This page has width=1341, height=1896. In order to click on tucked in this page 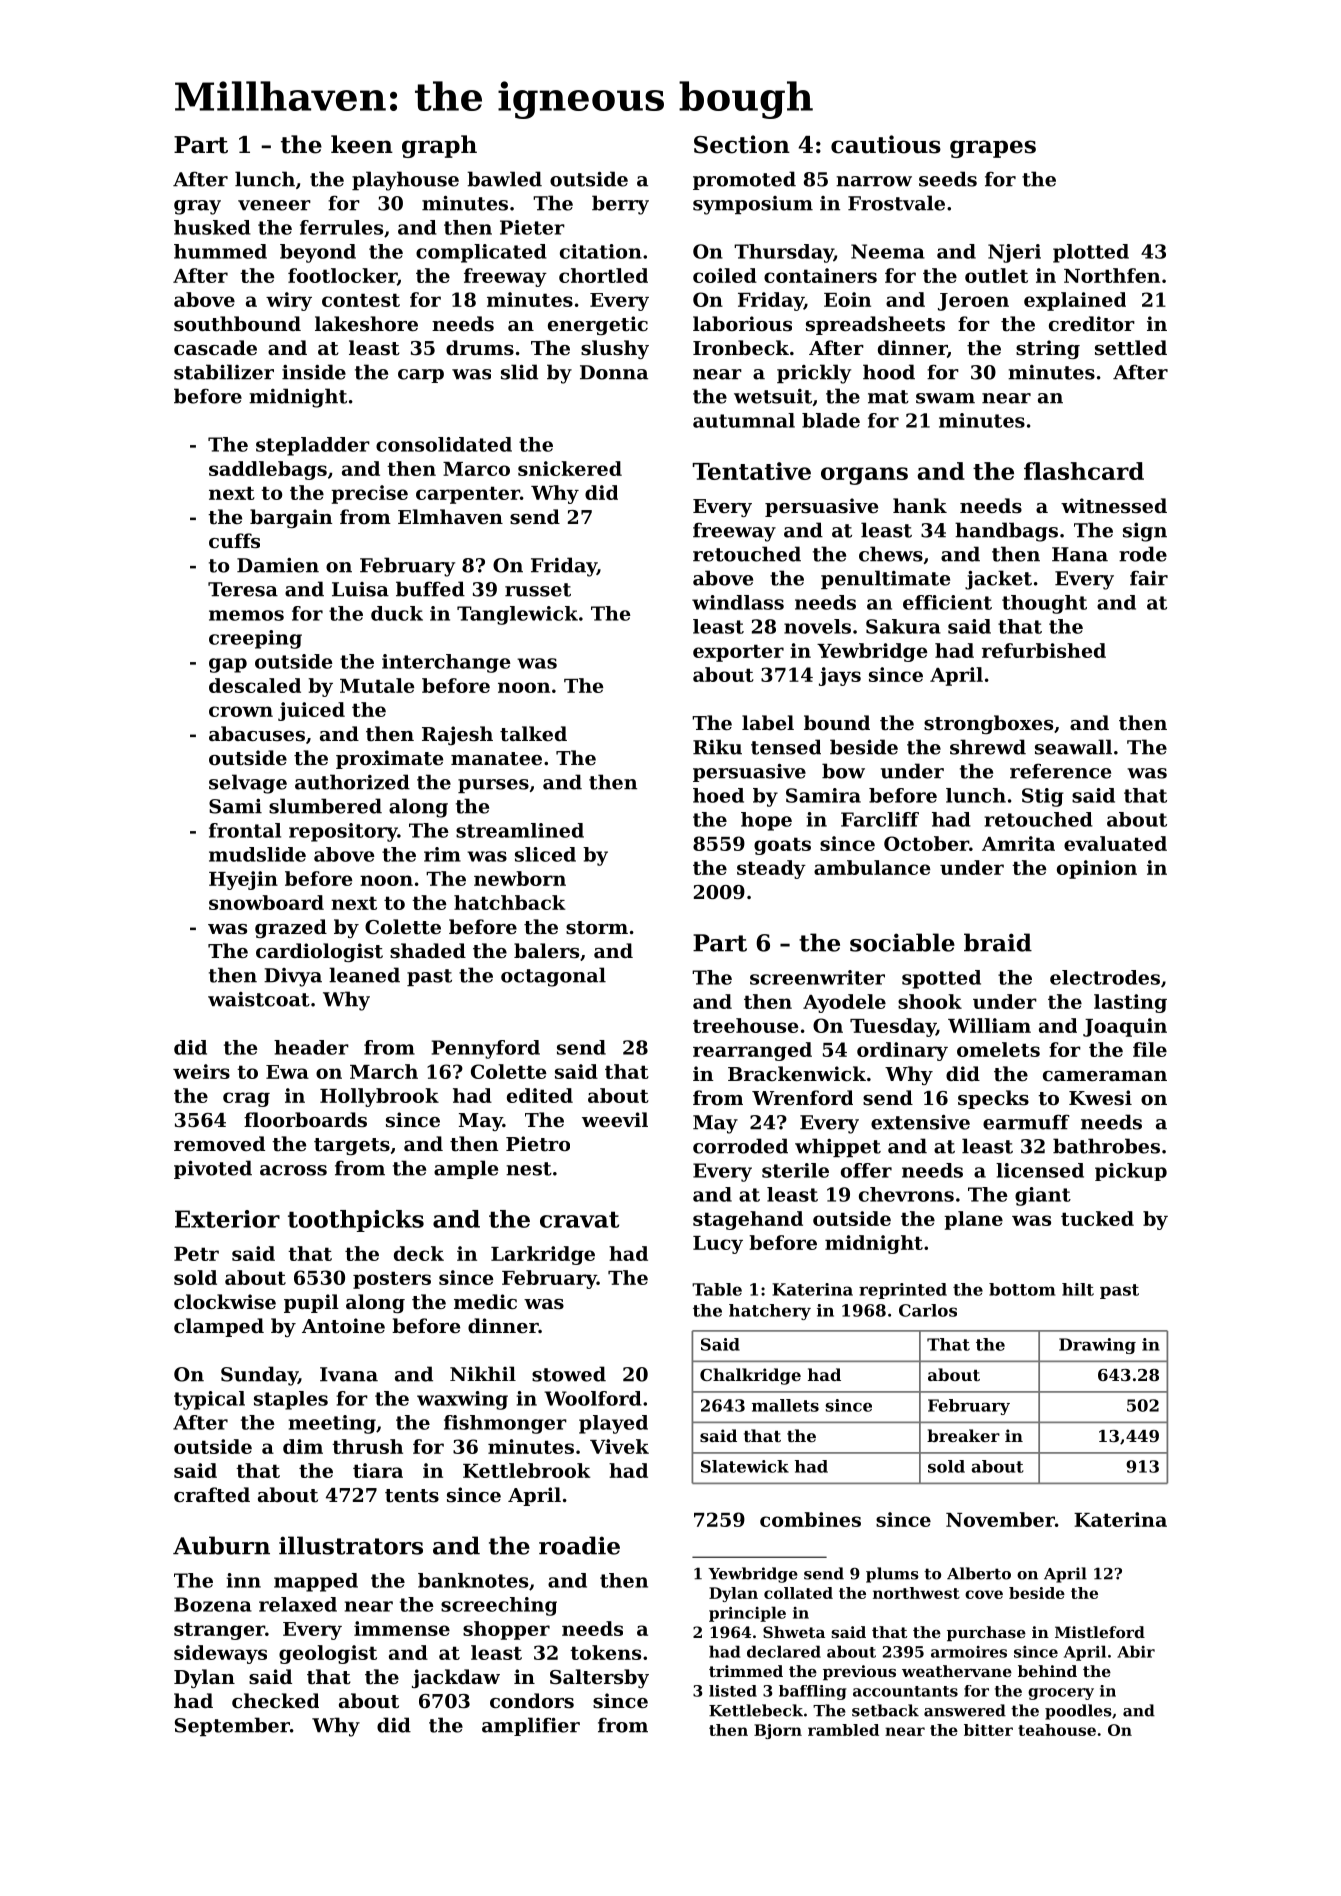, I will do `click(1097, 1218)`.
